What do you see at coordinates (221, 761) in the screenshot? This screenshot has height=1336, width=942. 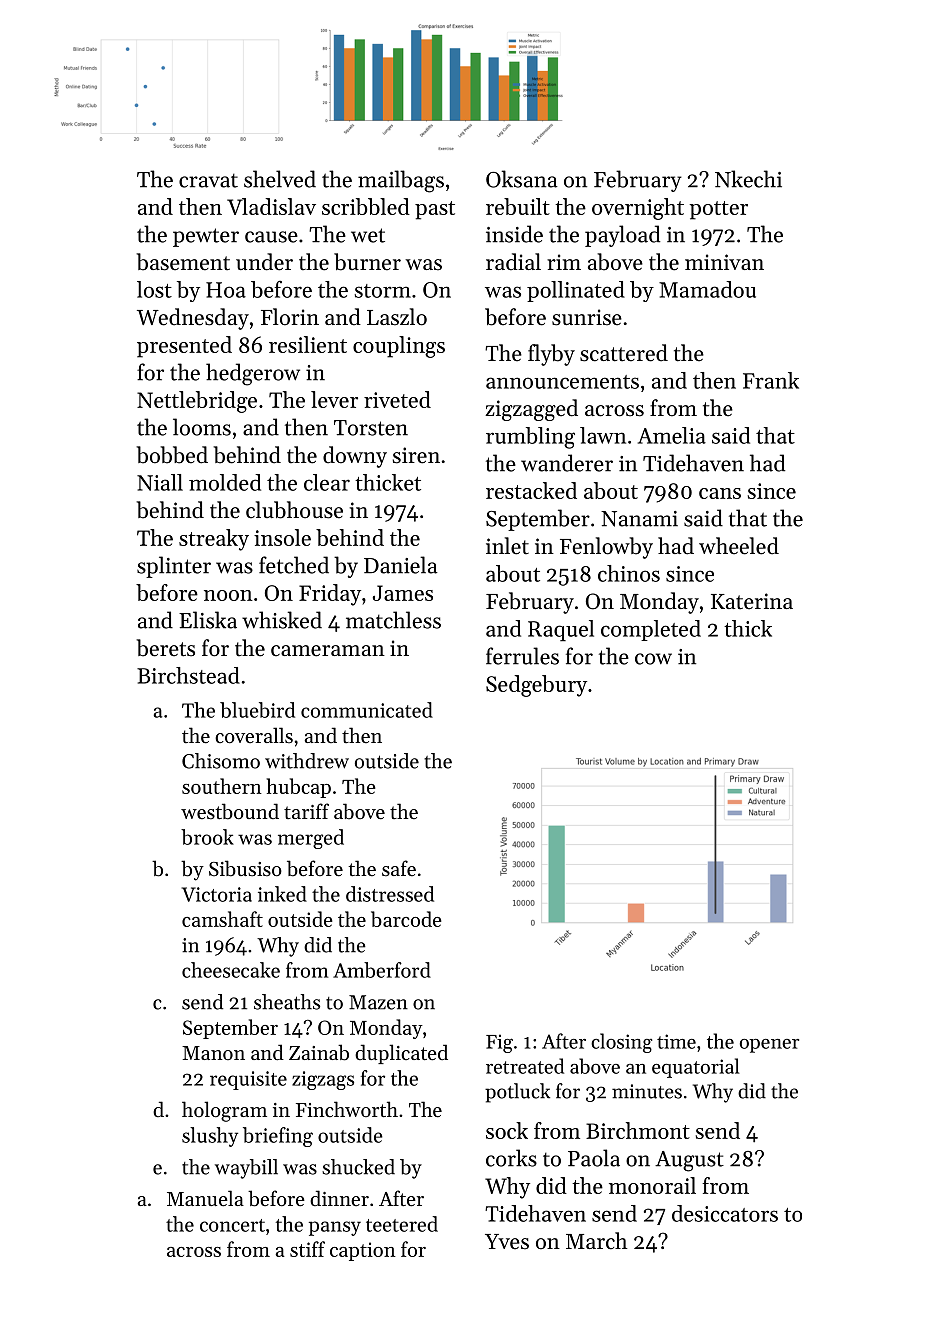 I see `Chisomo` at bounding box center [221, 761].
